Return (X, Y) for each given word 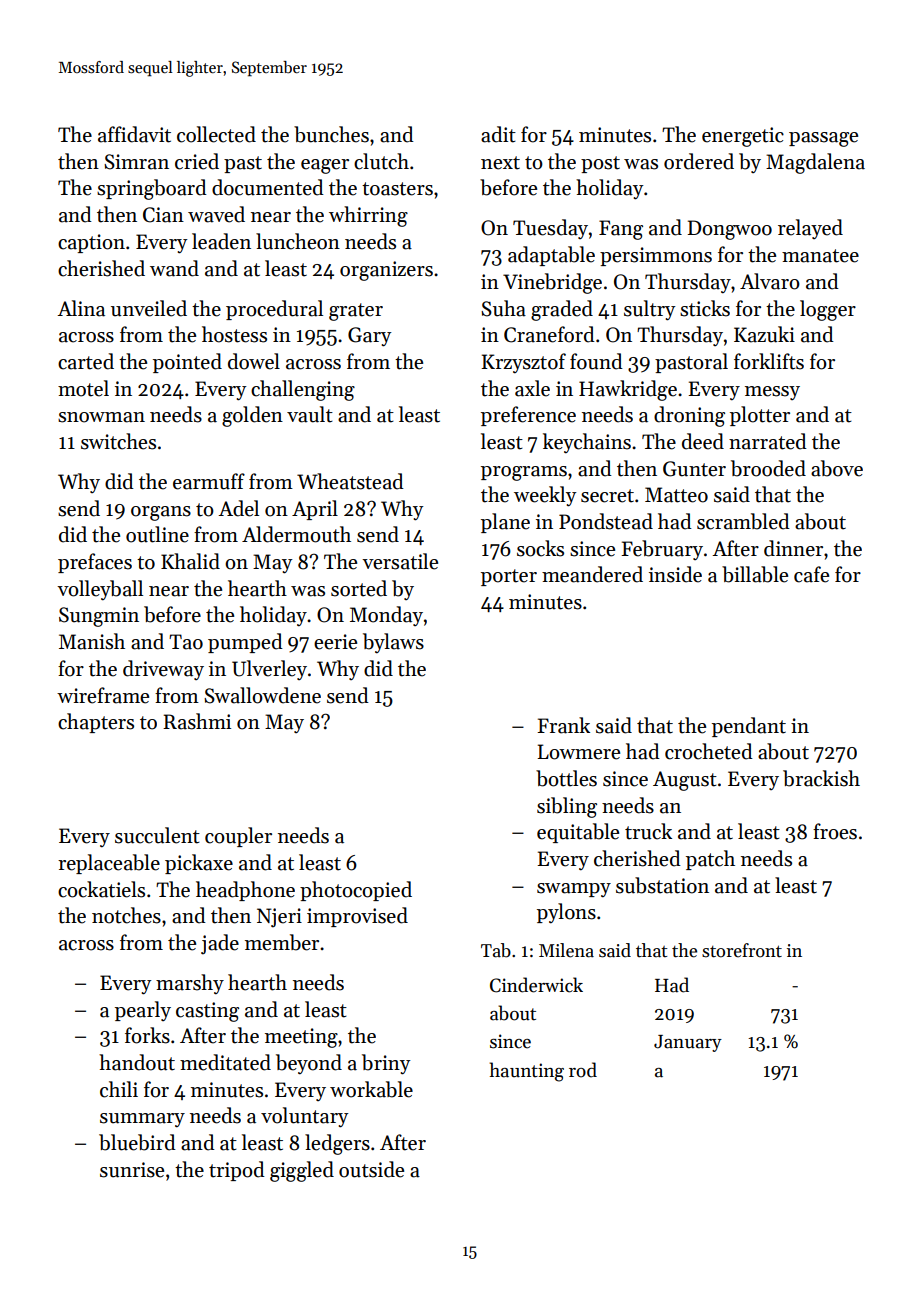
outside (371, 1169)
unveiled (149, 308)
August (685, 781)
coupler (238, 837)
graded (562, 310)
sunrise (132, 1170)
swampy (574, 890)
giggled (302, 1171)
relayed (810, 229)
